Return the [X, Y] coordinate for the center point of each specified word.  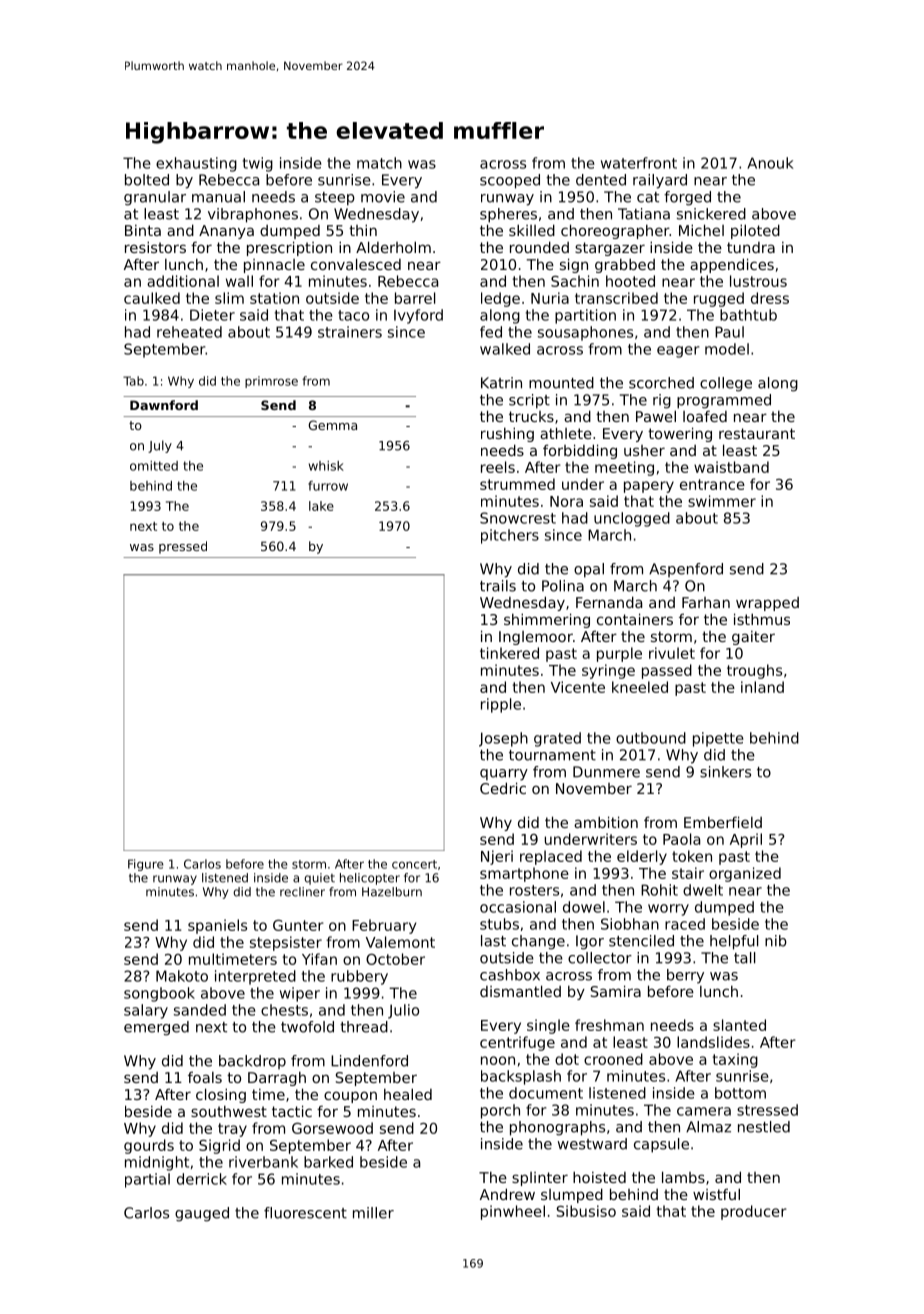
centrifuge [517, 1043]
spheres [508, 215]
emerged [156, 1028]
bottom [740, 1093]
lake [321, 506]
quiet [319, 879]
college [726, 384]
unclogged [632, 519]
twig [258, 164]
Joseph [503, 739]
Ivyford [418, 316]
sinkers [725, 772]
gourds [149, 1146]
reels [498, 467]
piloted [755, 231]
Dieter [212, 315]
